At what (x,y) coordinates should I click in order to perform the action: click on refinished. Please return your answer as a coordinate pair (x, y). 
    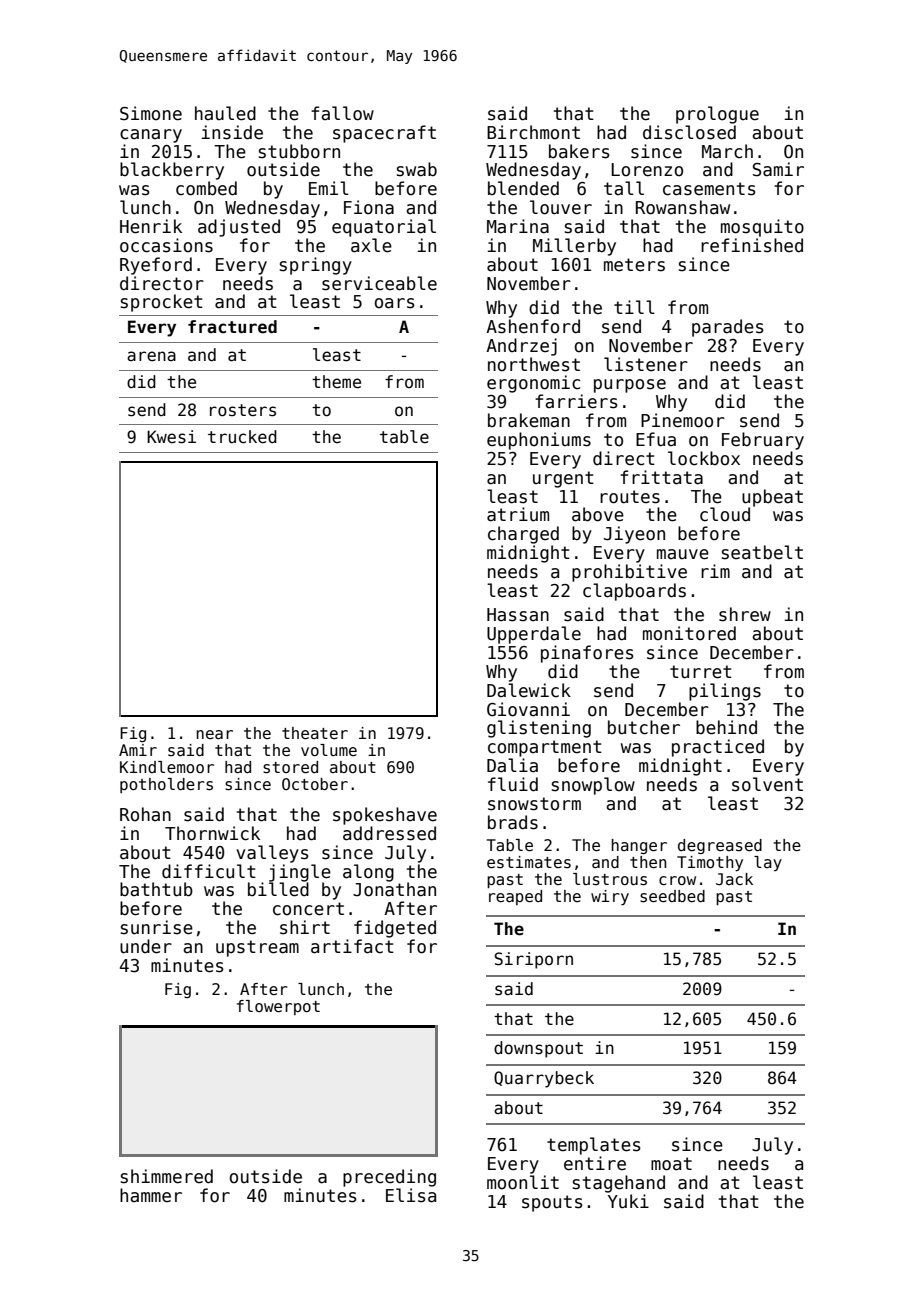
    Looking at the image, I should click on (752, 245).
